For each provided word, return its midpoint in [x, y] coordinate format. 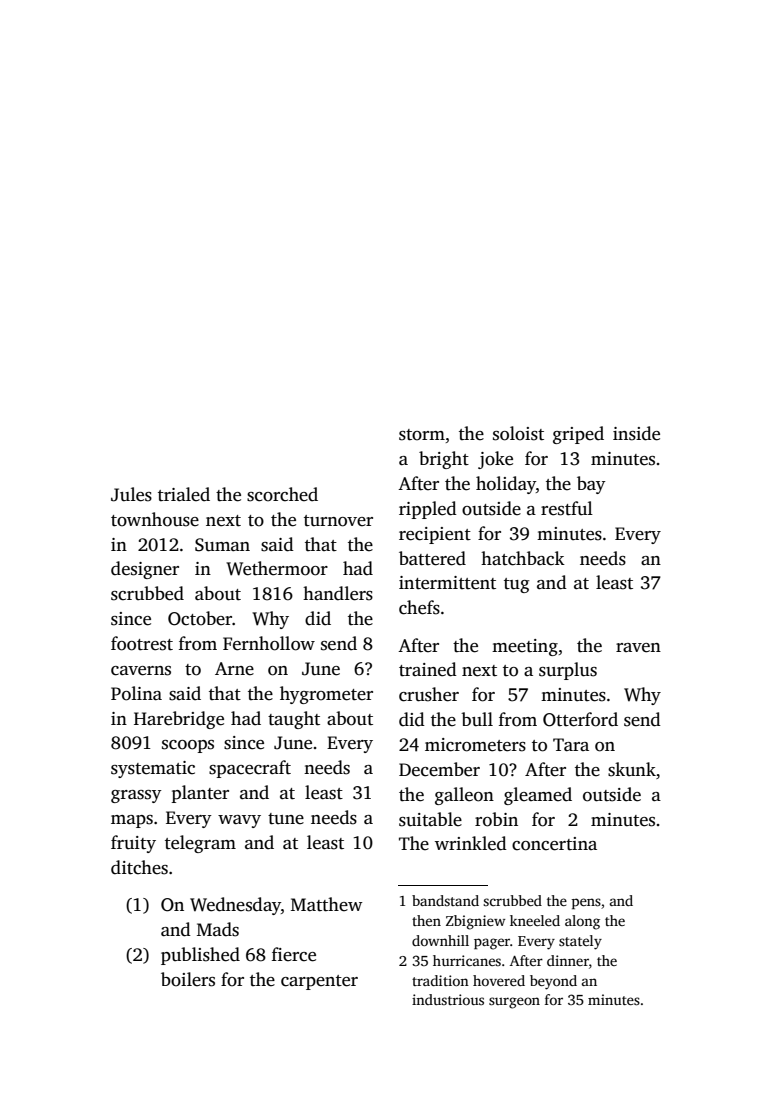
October [200, 618]
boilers [188, 979]
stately [580, 942]
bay [591, 485]
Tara [571, 744]
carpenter [319, 982]
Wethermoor [277, 568]
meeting [525, 647]
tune [286, 819]
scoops [188, 746]
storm [422, 435]
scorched [282, 494]
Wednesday [235, 906]
